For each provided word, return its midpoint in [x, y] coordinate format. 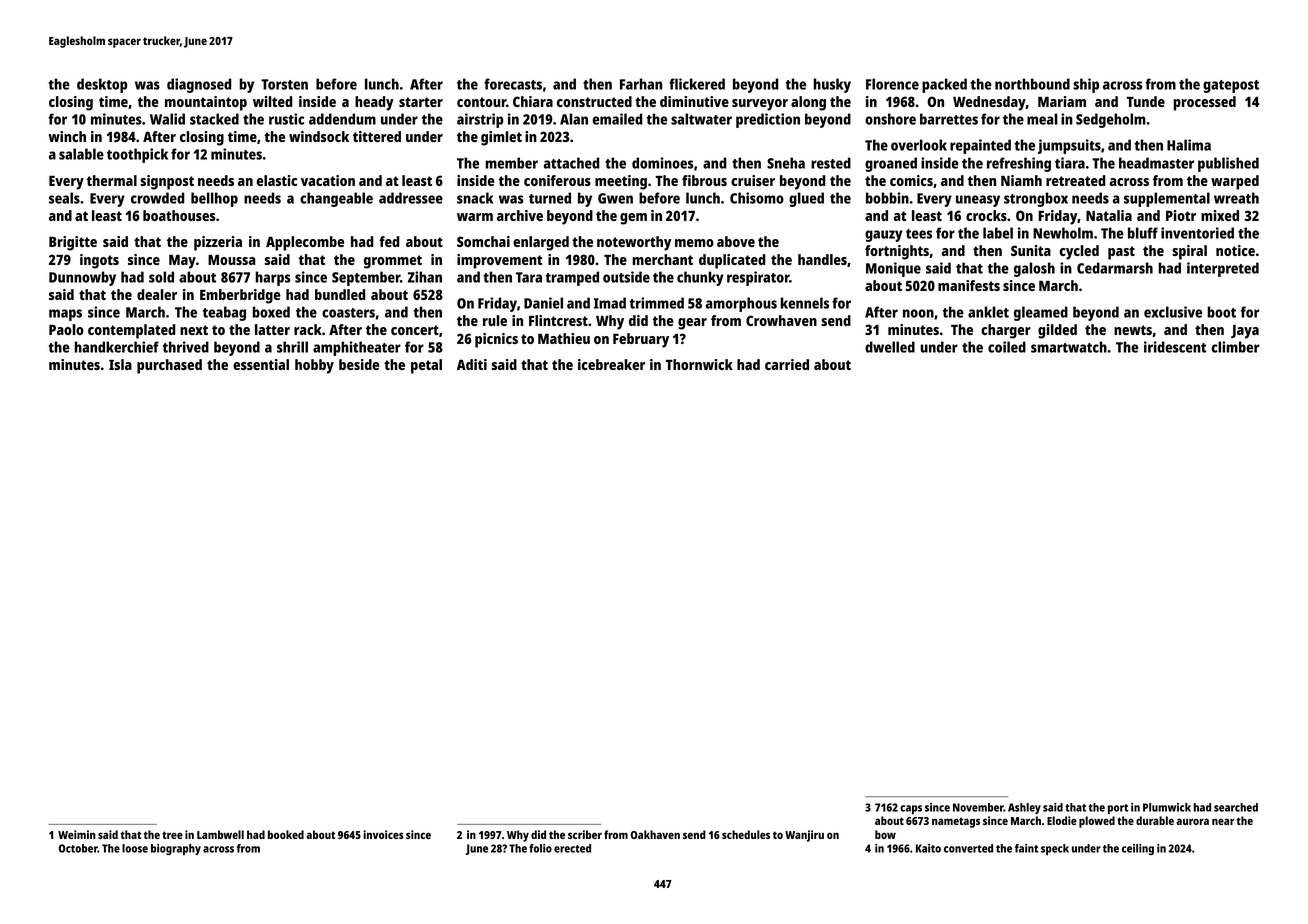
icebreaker [611, 364]
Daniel [543, 303]
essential [261, 364]
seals [64, 198]
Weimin [77, 834]
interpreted [1223, 269]
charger [1006, 331]
